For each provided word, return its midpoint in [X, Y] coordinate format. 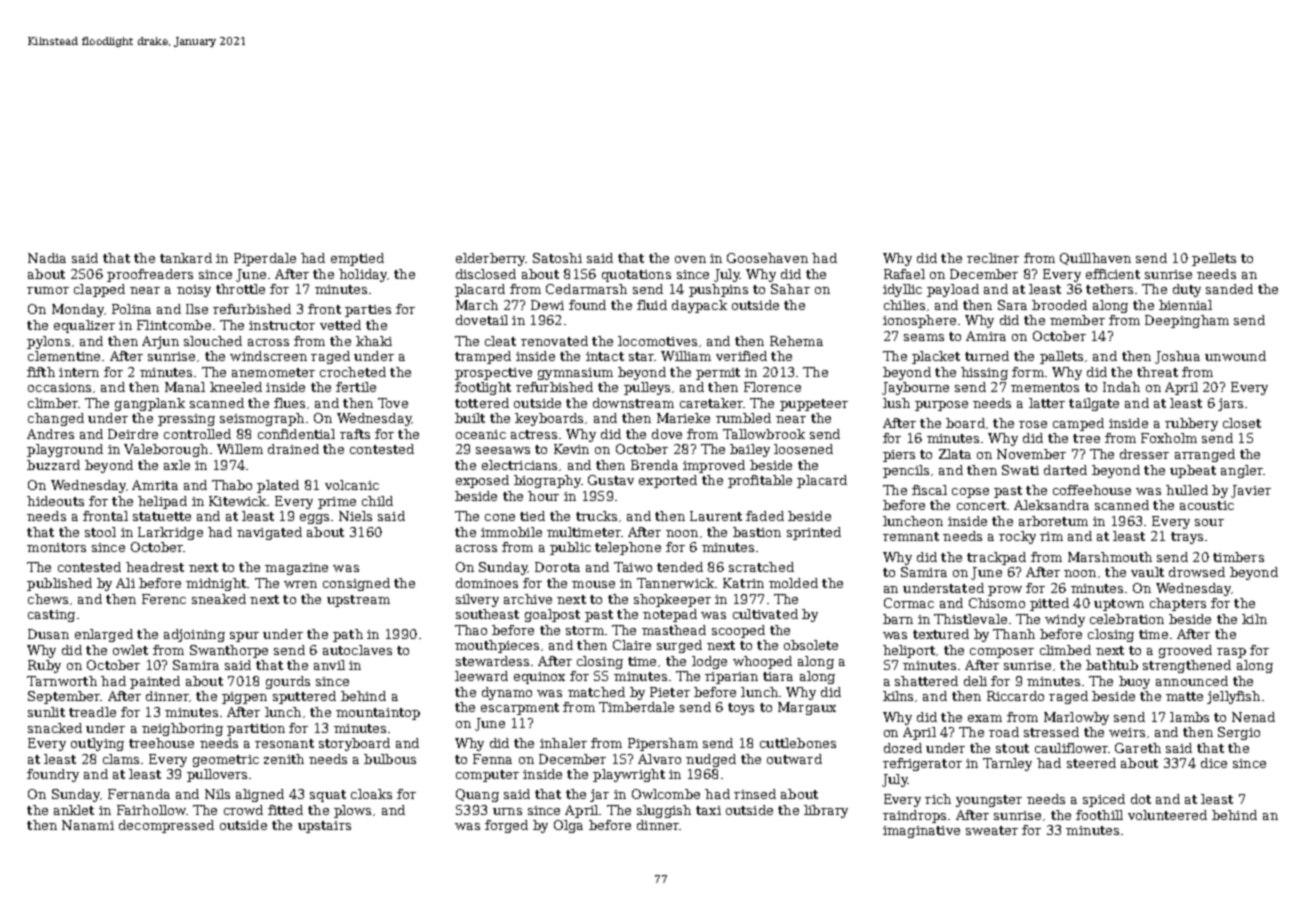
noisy [194, 291]
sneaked [219, 599]
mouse [593, 584]
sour [1209, 522]
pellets [1214, 259]
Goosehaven [767, 258]
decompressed [166, 826]
